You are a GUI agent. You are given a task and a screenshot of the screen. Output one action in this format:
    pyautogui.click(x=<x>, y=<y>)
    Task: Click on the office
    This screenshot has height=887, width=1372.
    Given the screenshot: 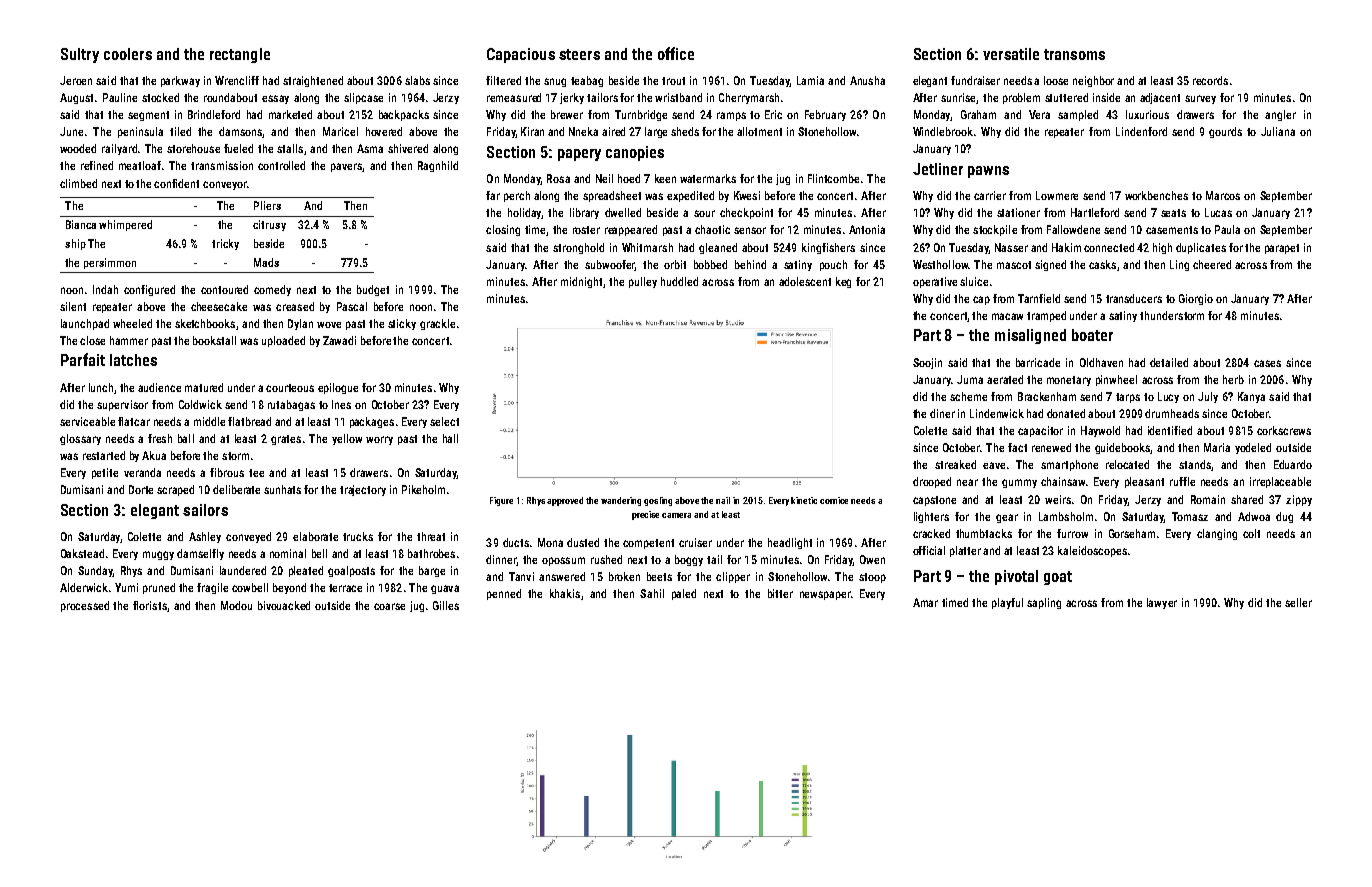 What is the action you would take?
    pyautogui.click(x=676, y=53)
